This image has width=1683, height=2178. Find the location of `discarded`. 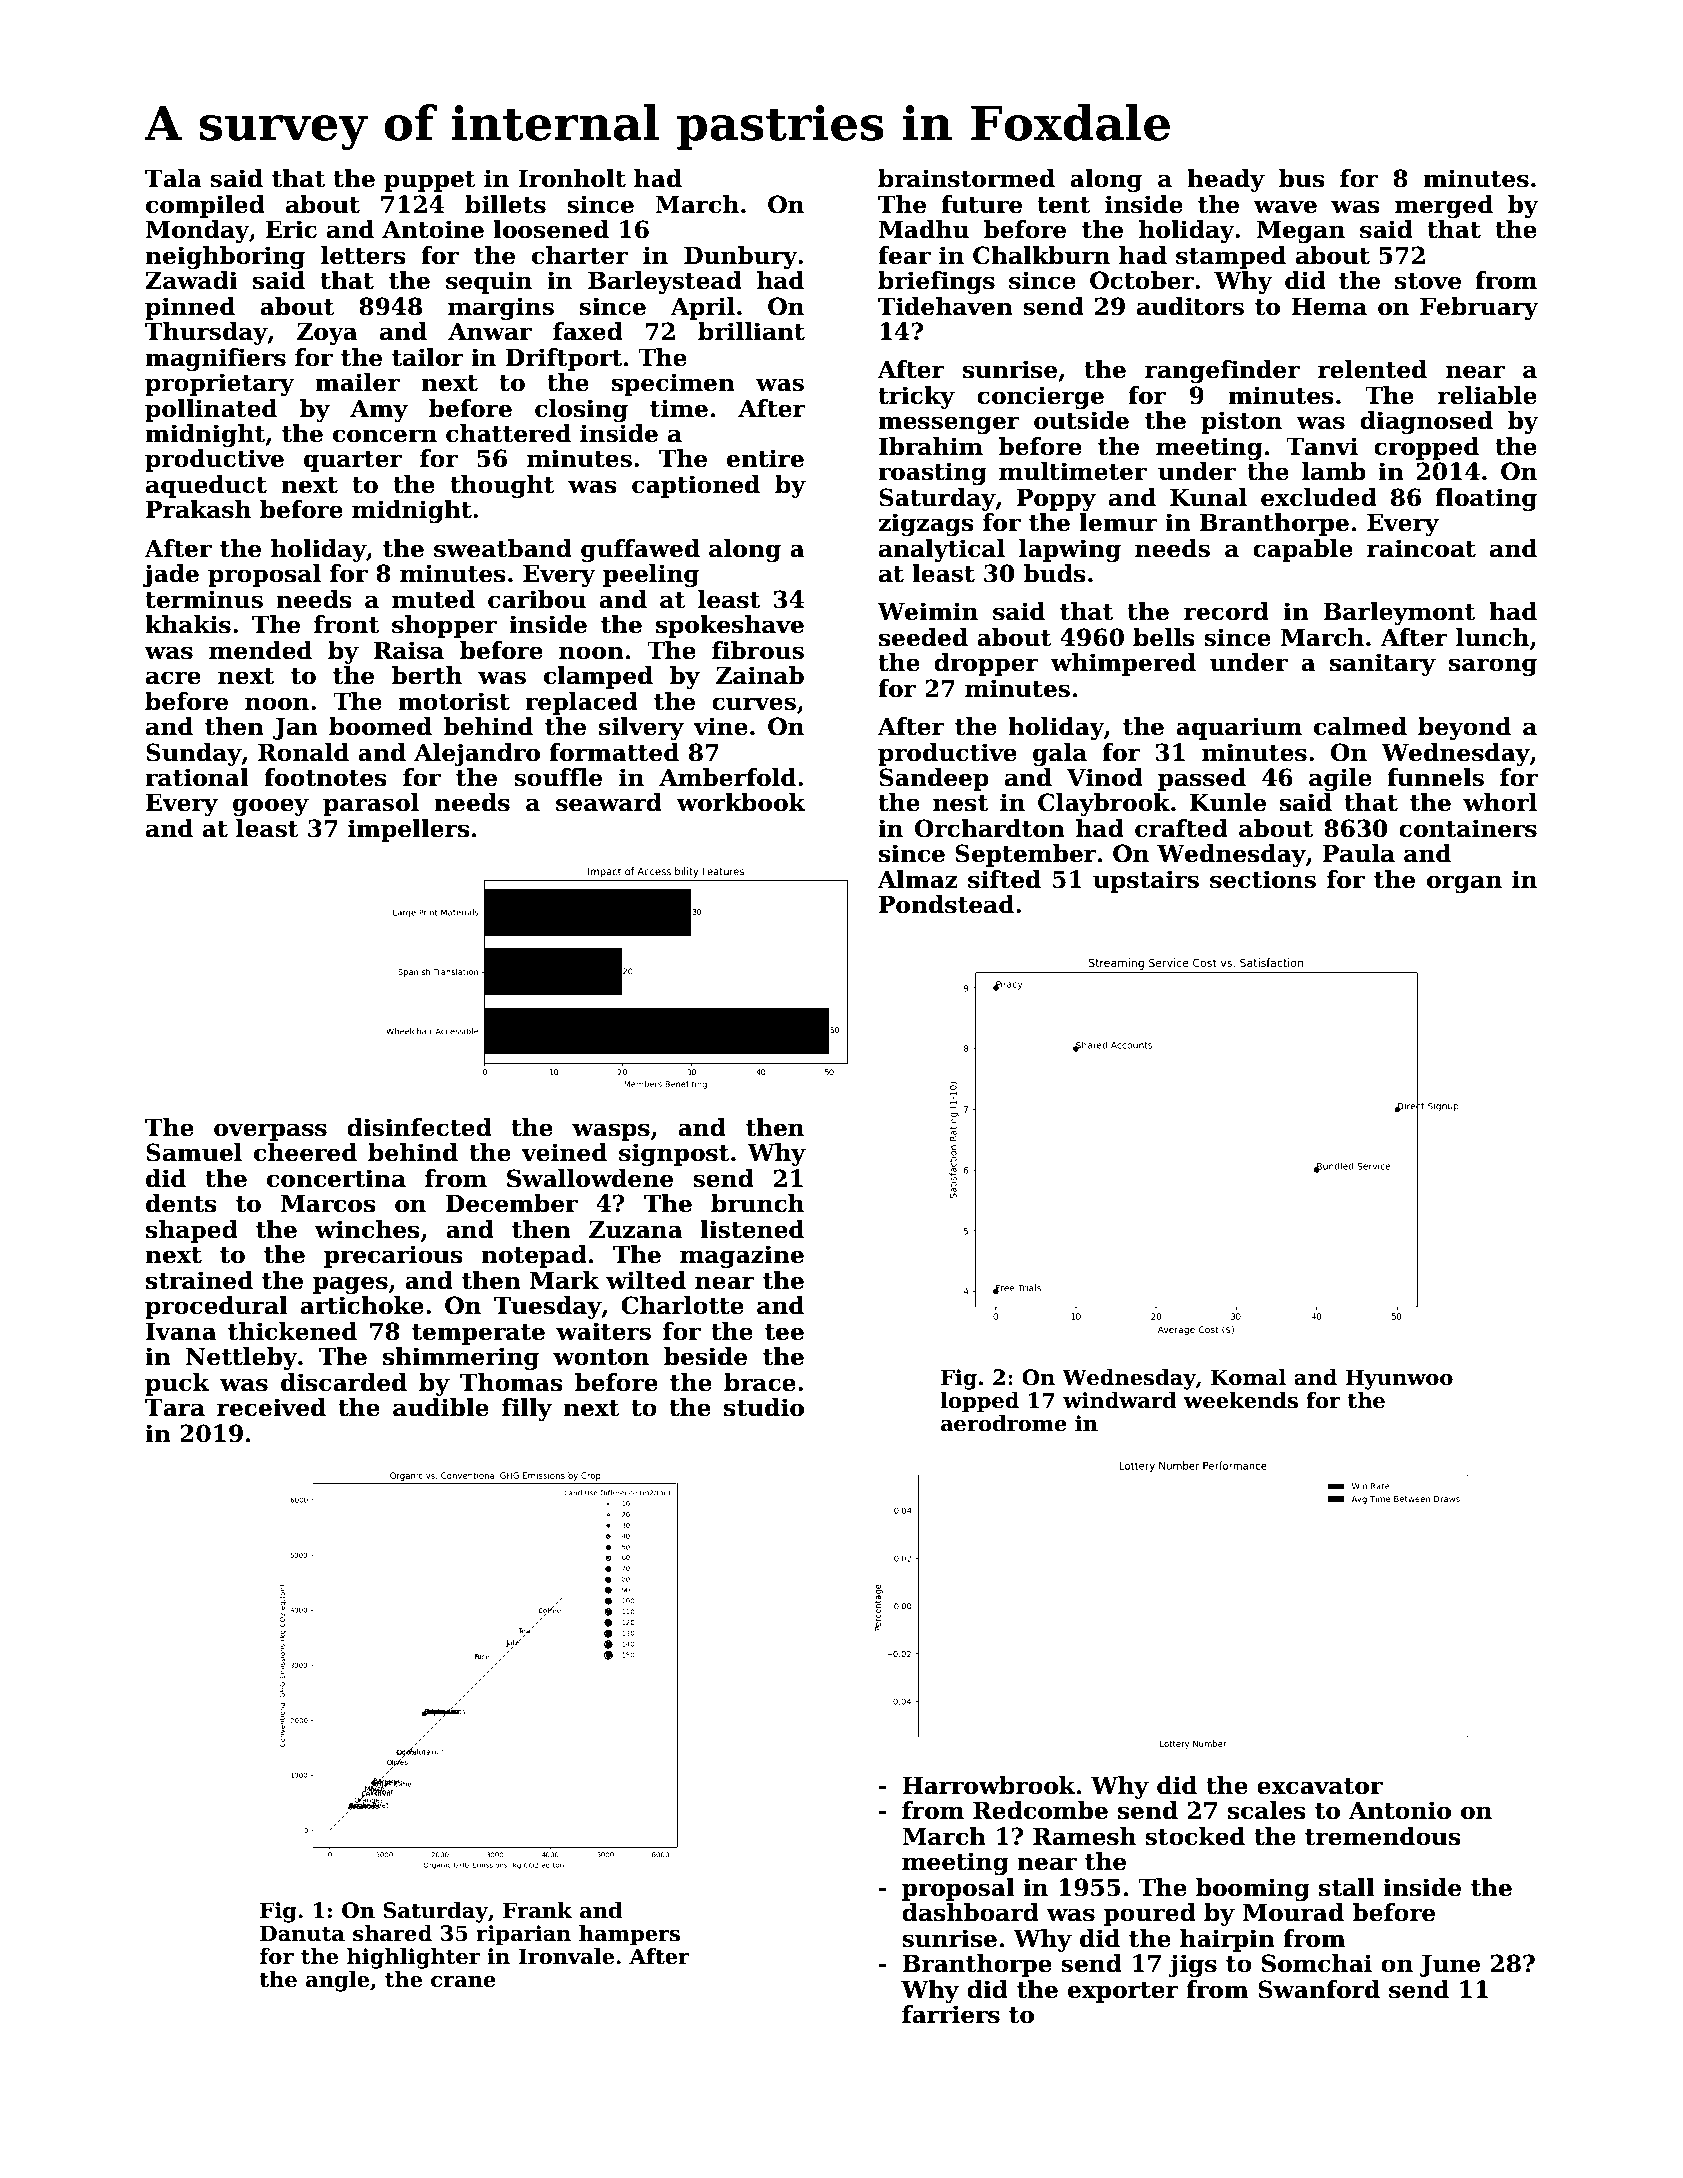

discarded is located at coordinates (344, 1382).
